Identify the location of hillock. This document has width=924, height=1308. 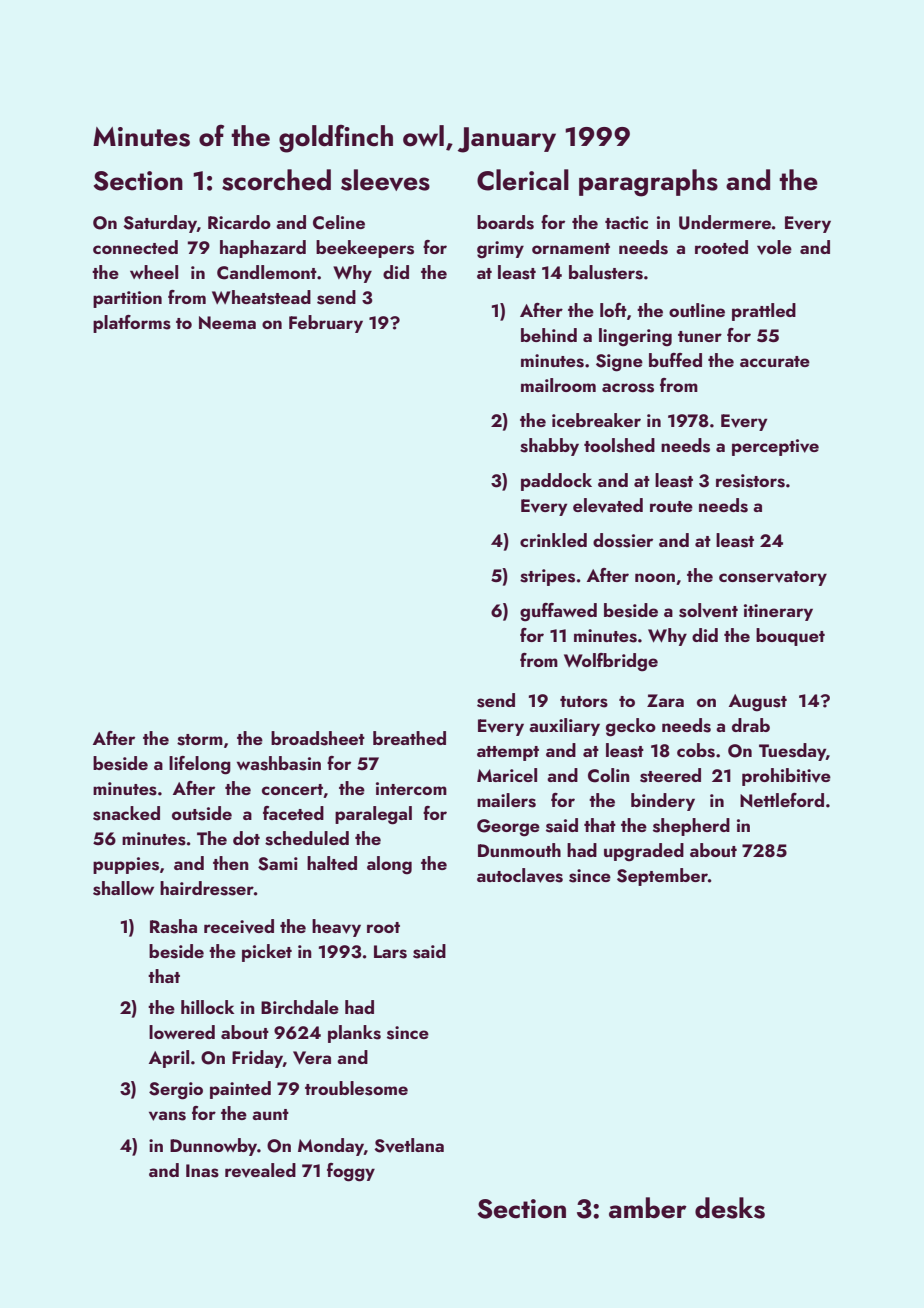
(207, 1007).
